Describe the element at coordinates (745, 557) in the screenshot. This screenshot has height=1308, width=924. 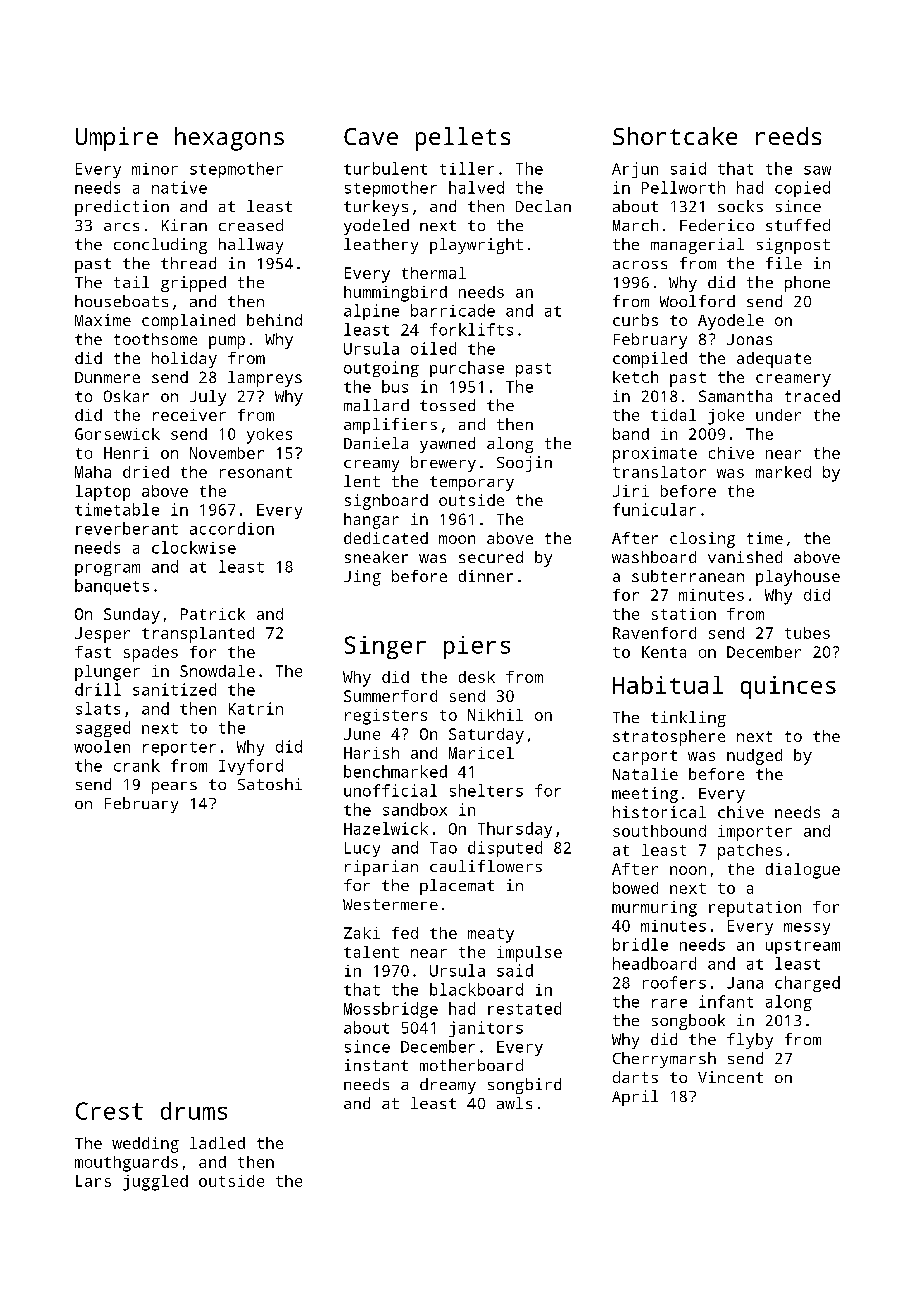
I see `vanished` at that location.
